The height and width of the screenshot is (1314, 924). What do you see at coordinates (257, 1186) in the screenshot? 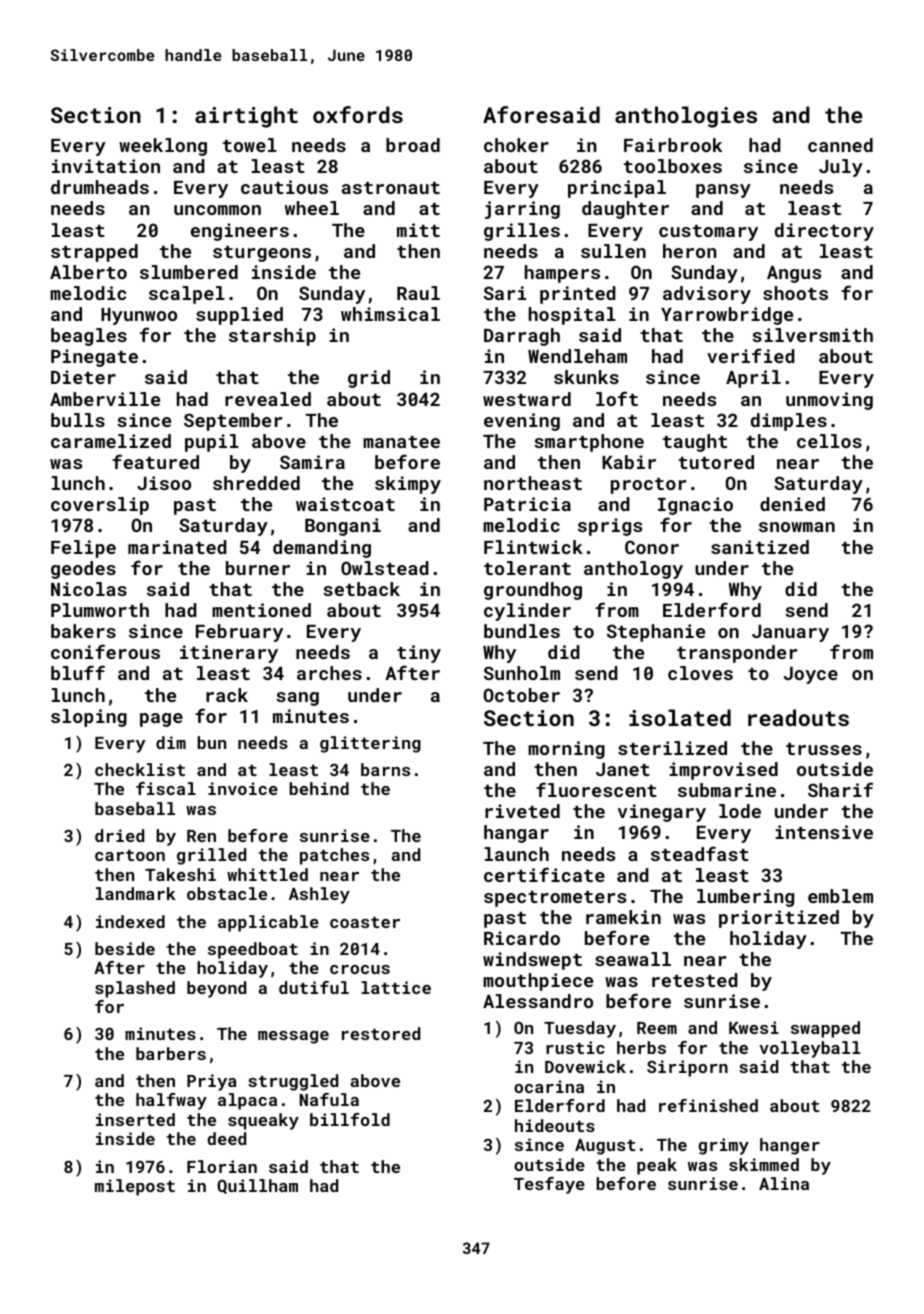
I see `Quillham` at bounding box center [257, 1186].
